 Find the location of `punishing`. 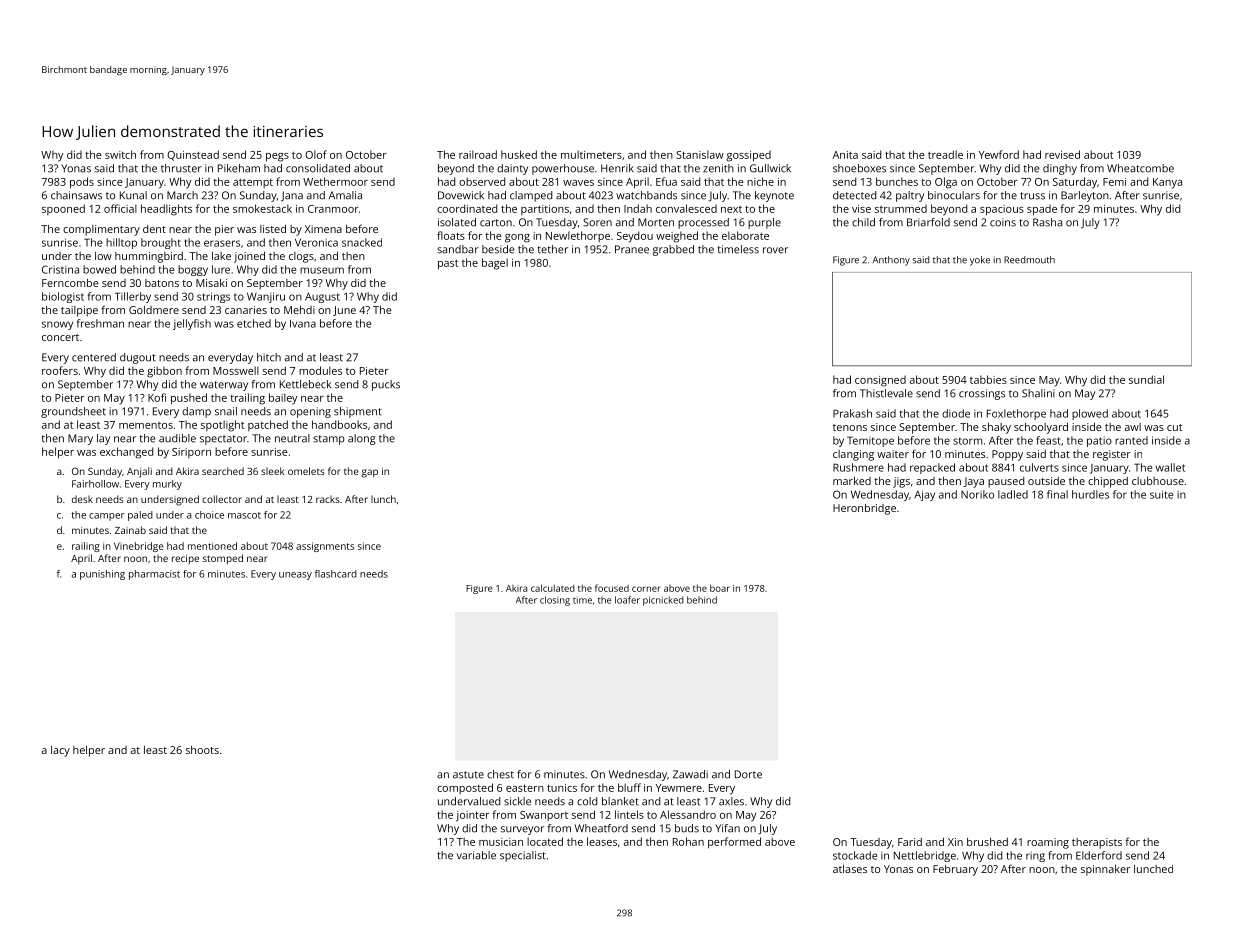

punishing is located at coordinates (102, 575).
